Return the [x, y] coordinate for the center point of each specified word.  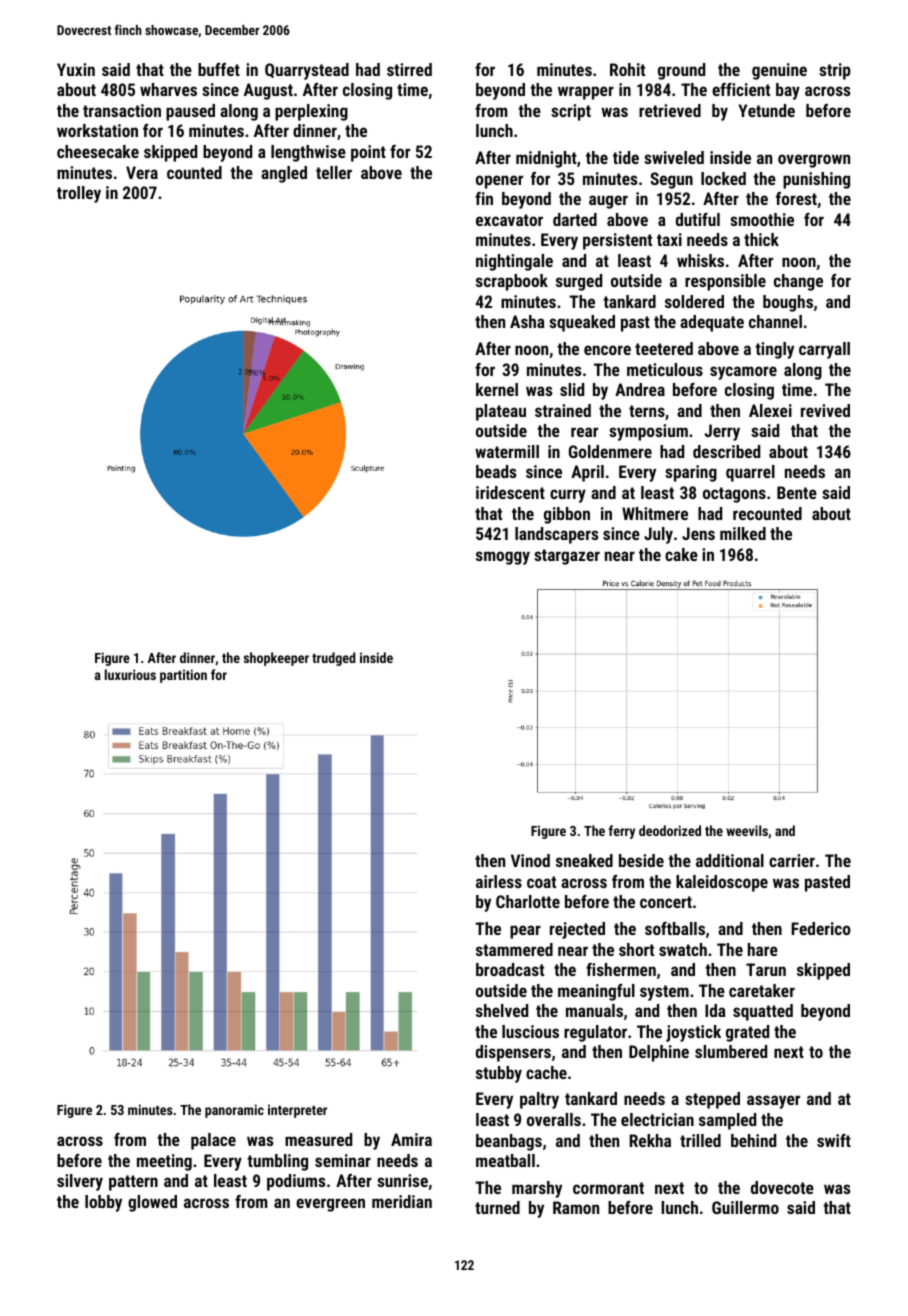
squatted [763, 1012]
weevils [747, 830]
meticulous [665, 369]
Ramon [576, 1207]
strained [563, 410]
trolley [79, 194]
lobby [103, 1203]
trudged [334, 659]
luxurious [130, 674]
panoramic [234, 1111]
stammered [514, 949]
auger [608, 202]
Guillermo [745, 1207]
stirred [409, 69]
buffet [219, 69]
